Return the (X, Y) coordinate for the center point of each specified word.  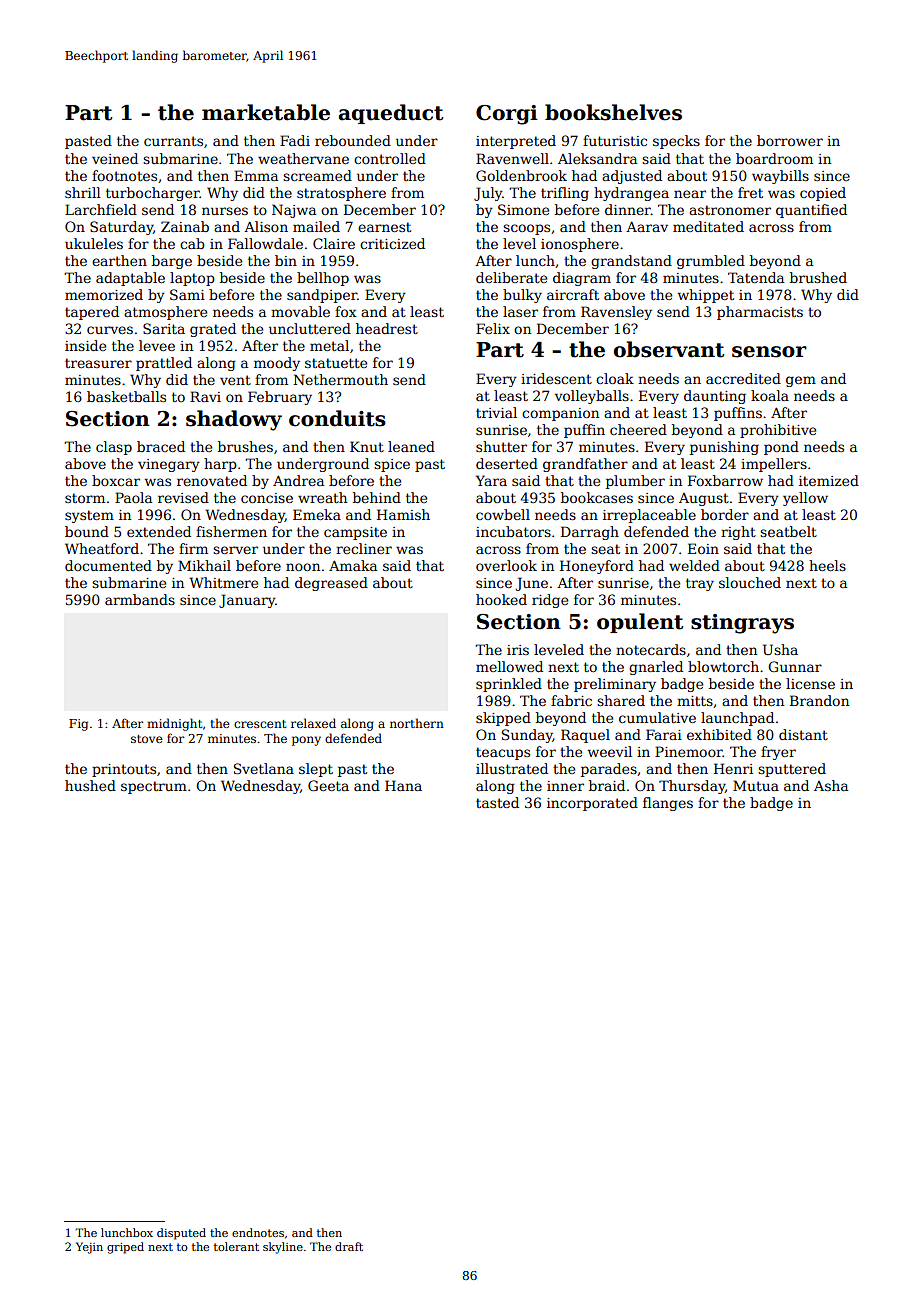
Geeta (328, 785)
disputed (181, 1234)
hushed (90, 785)
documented (108, 565)
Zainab (185, 226)
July (488, 194)
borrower (790, 140)
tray (700, 584)
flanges (668, 804)
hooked (501, 599)
